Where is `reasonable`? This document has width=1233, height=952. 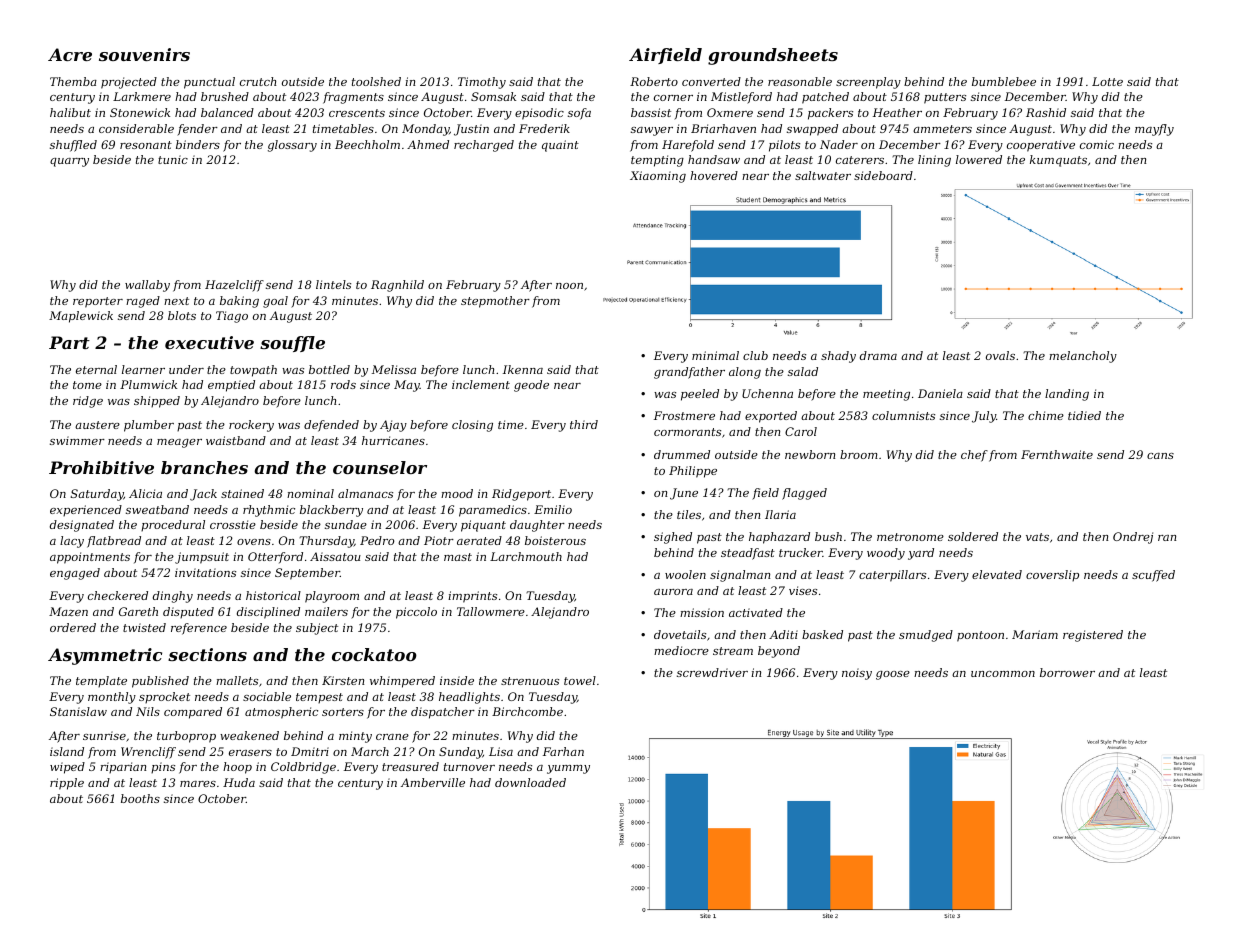
reasonable is located at coordinates (800, 81).
